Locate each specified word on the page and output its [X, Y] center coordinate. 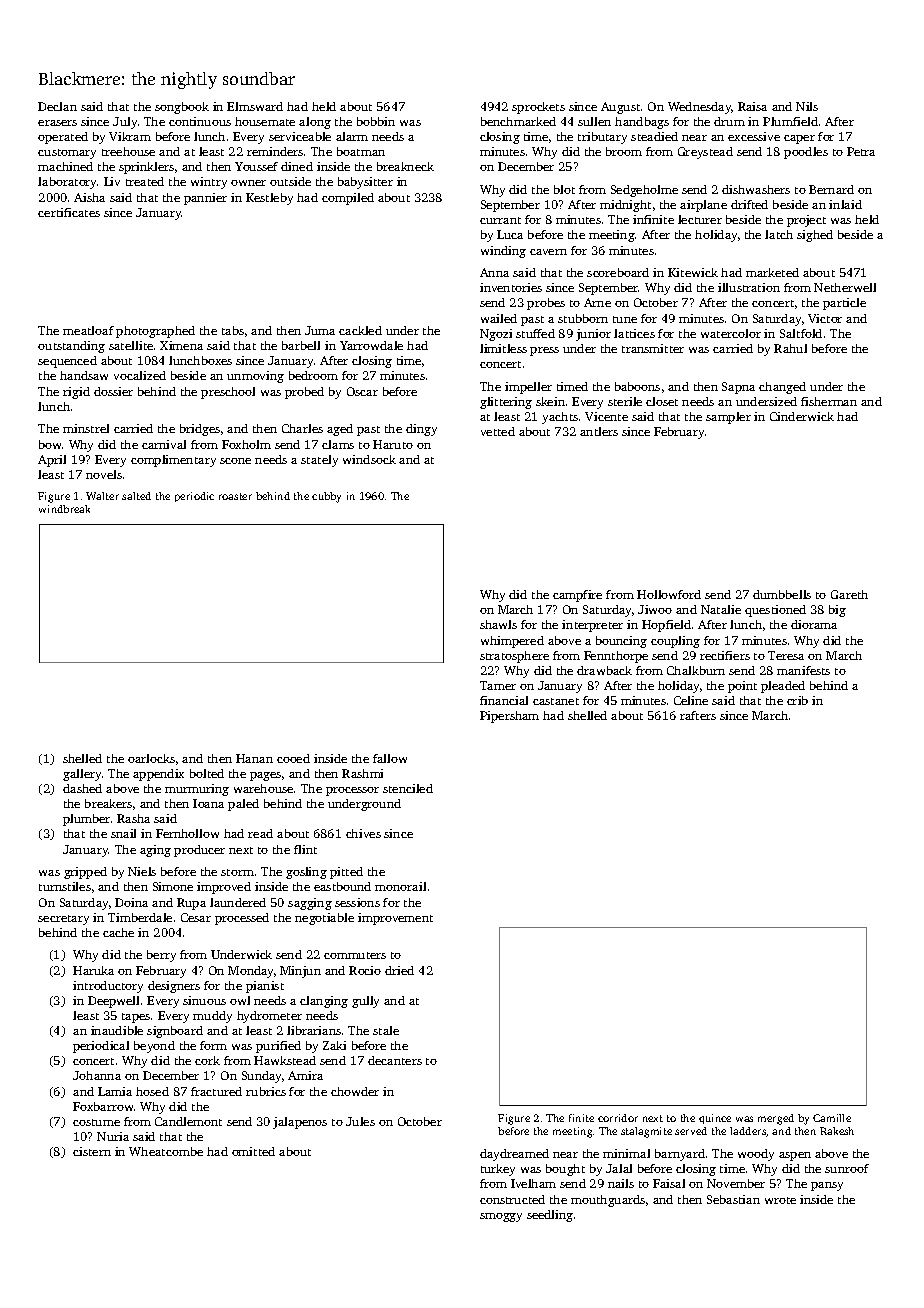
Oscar [362, 391]
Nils [807, 106]
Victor [825, 318]
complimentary [173, 461]
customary [67, 154]
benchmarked [518, 121]
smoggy [501, 1217]
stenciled [408, 788]
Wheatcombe [166, 1151]
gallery [82, 775]
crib [797, 700]
